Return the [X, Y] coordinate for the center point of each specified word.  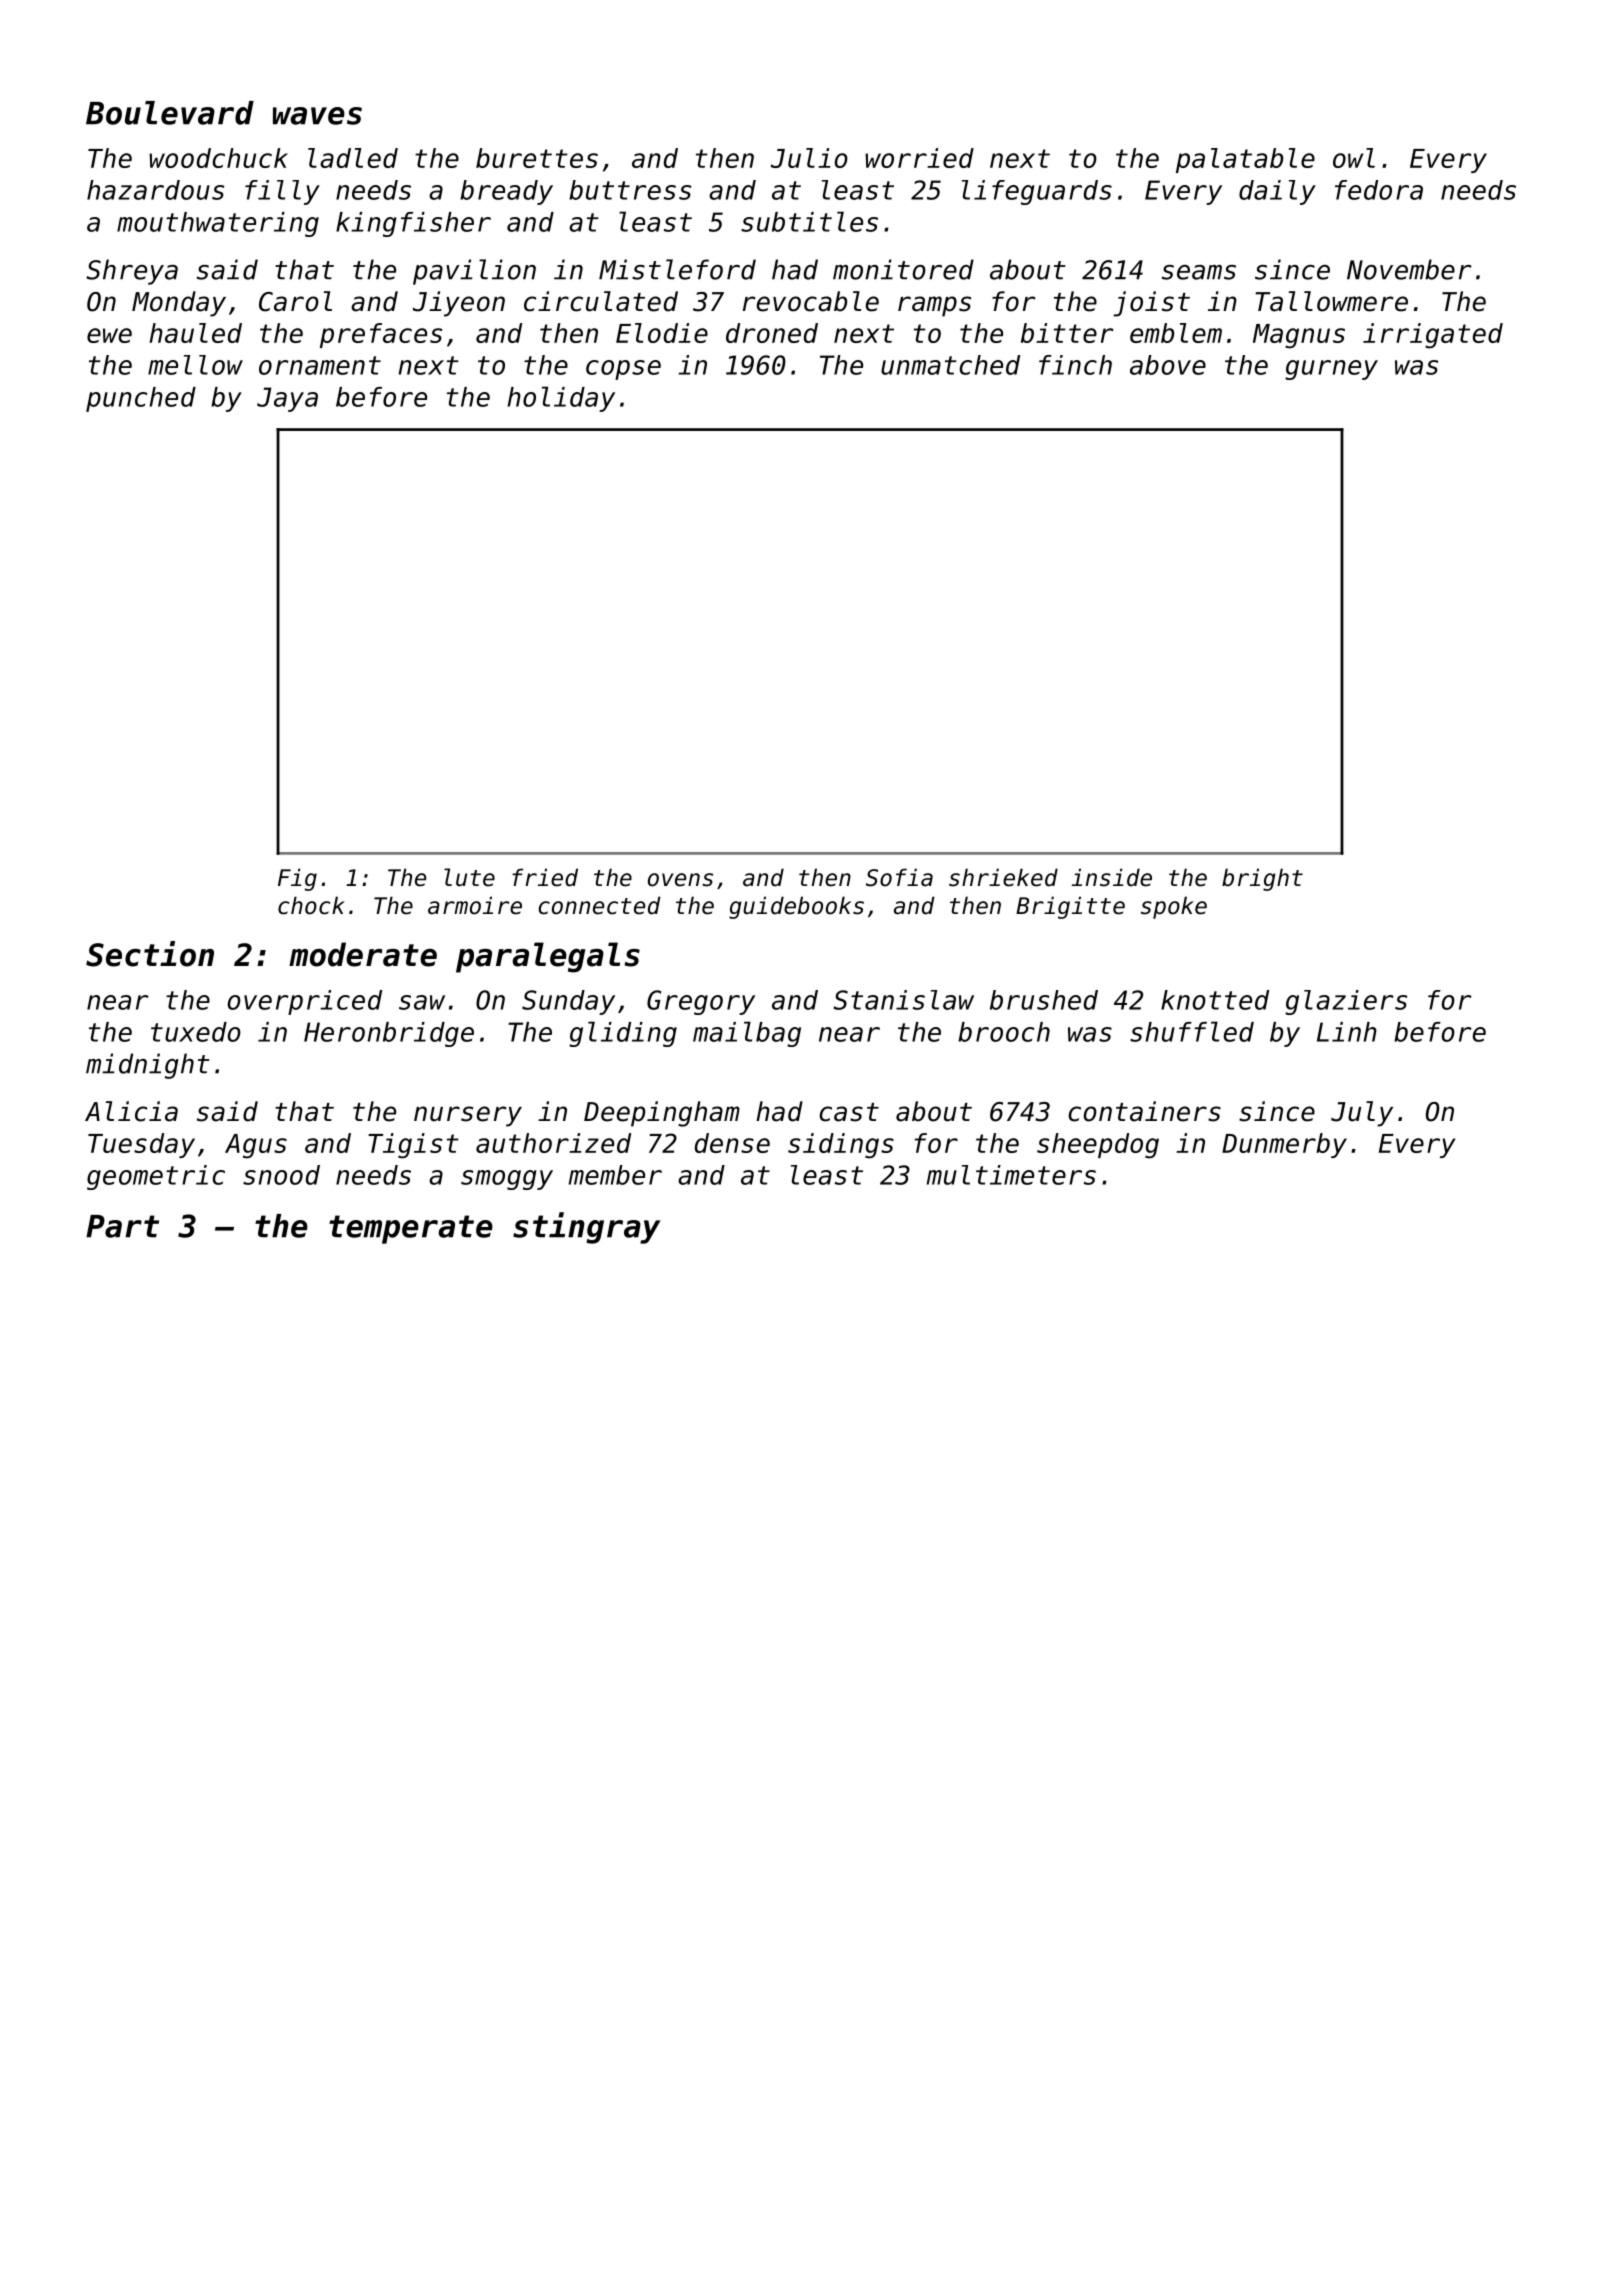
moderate [363, 954]
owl [1354, 158]
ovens [680, 880]
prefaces [381, 335]
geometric [156, 1177]
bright [1262, 879]
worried [919, 158]
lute [469, 877]
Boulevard [170, 113]
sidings [841, 1146]
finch [1075, 365]
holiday [561, 399]
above [1168, 365]
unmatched [950, 365]
